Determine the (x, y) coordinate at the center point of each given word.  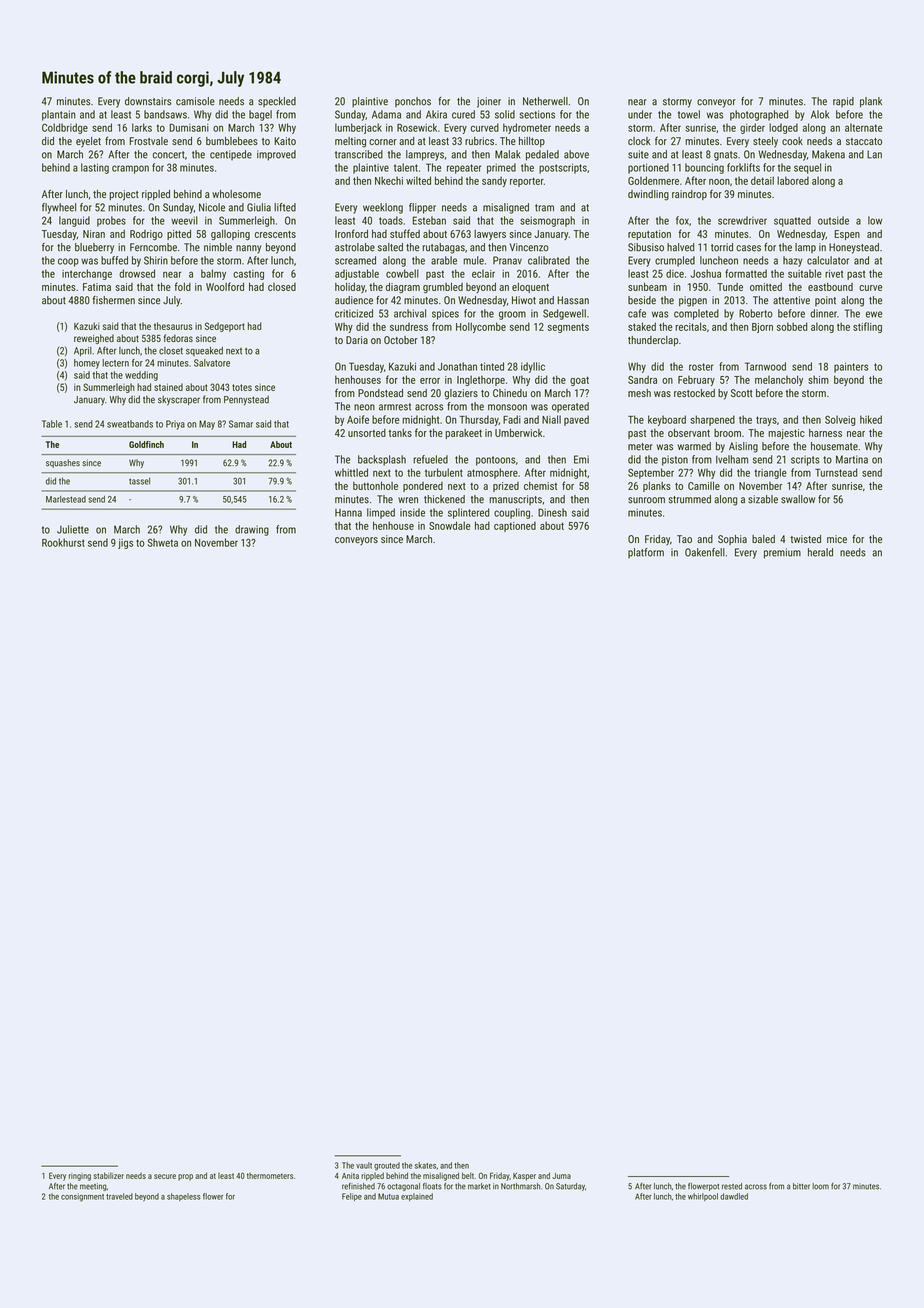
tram (544, 208)
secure (165, 1176)
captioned (515, 527)
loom (820, 1186)
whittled (351, 472)
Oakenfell (705, 552)
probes (111, 221)
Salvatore (212, 363)
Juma (561, 1176)
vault (364, 1165)
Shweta (163, 542)
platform (646, 553)
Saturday (570, 1187)
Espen (847, 235)
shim (818, 379)
